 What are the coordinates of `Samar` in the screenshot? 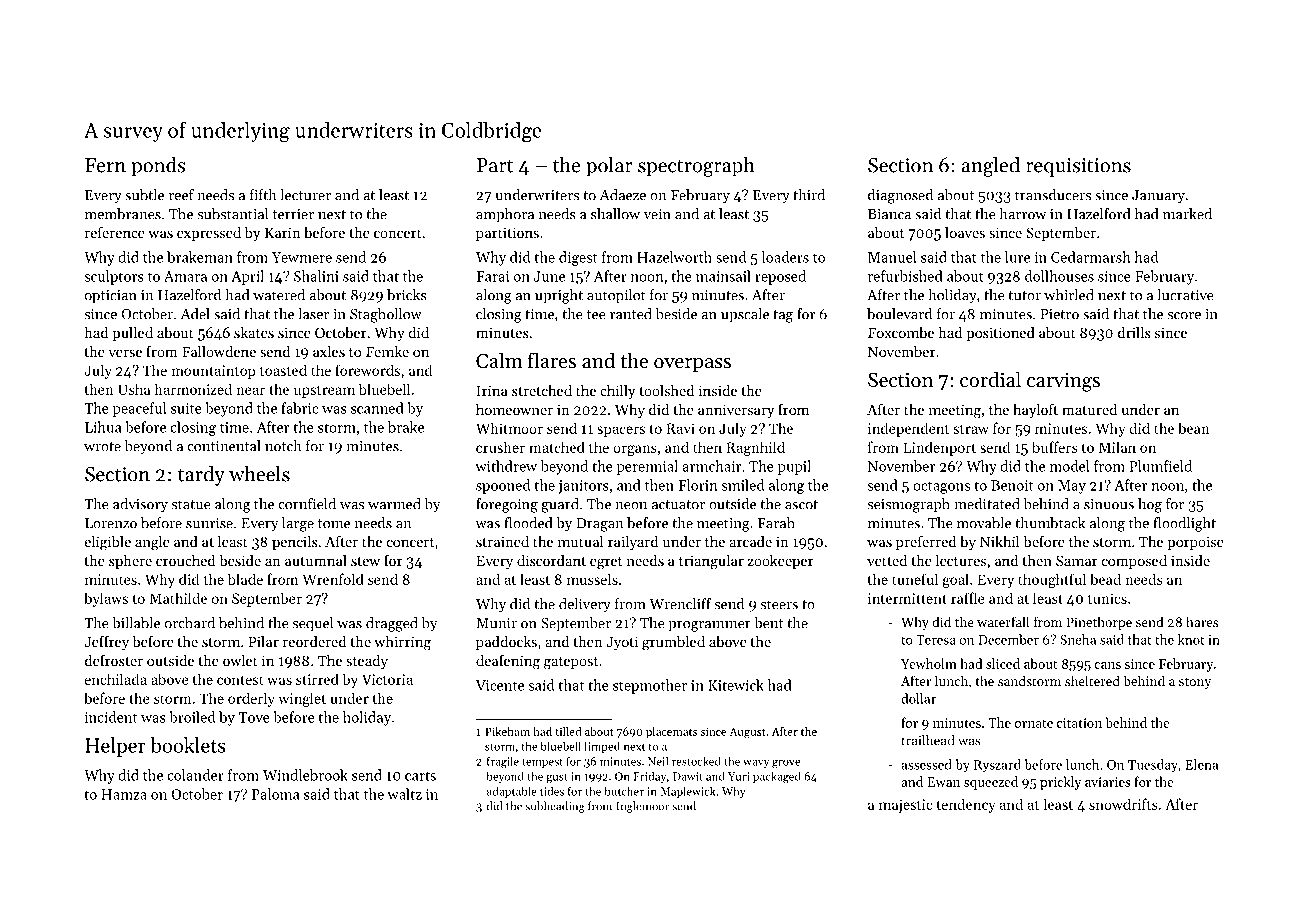 It's located at (1077, 560).
